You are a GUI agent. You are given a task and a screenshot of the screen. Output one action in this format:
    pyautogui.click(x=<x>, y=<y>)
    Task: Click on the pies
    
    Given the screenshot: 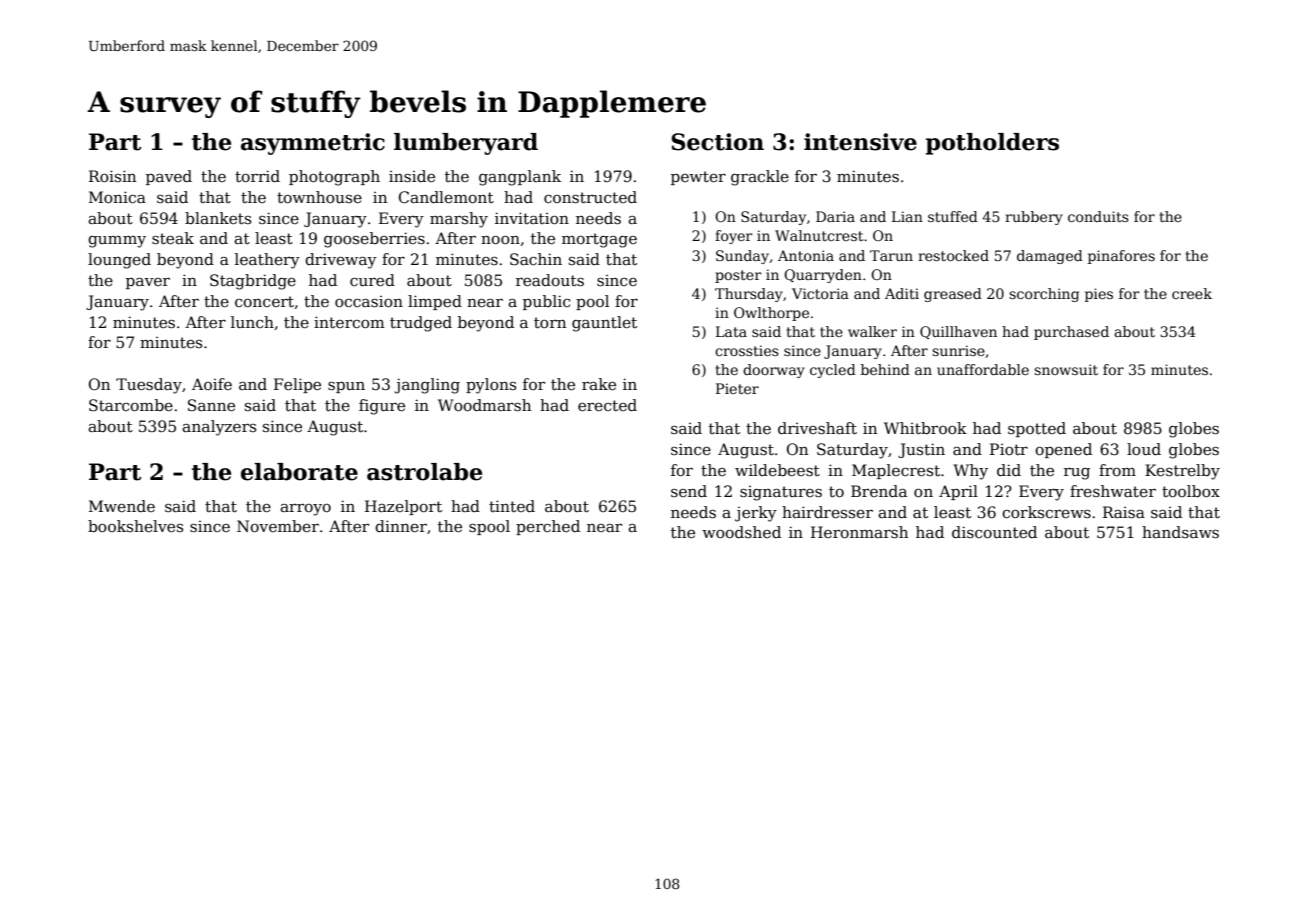 What is the action you would take?
    pyautogui.click(x=1099, y=295)
